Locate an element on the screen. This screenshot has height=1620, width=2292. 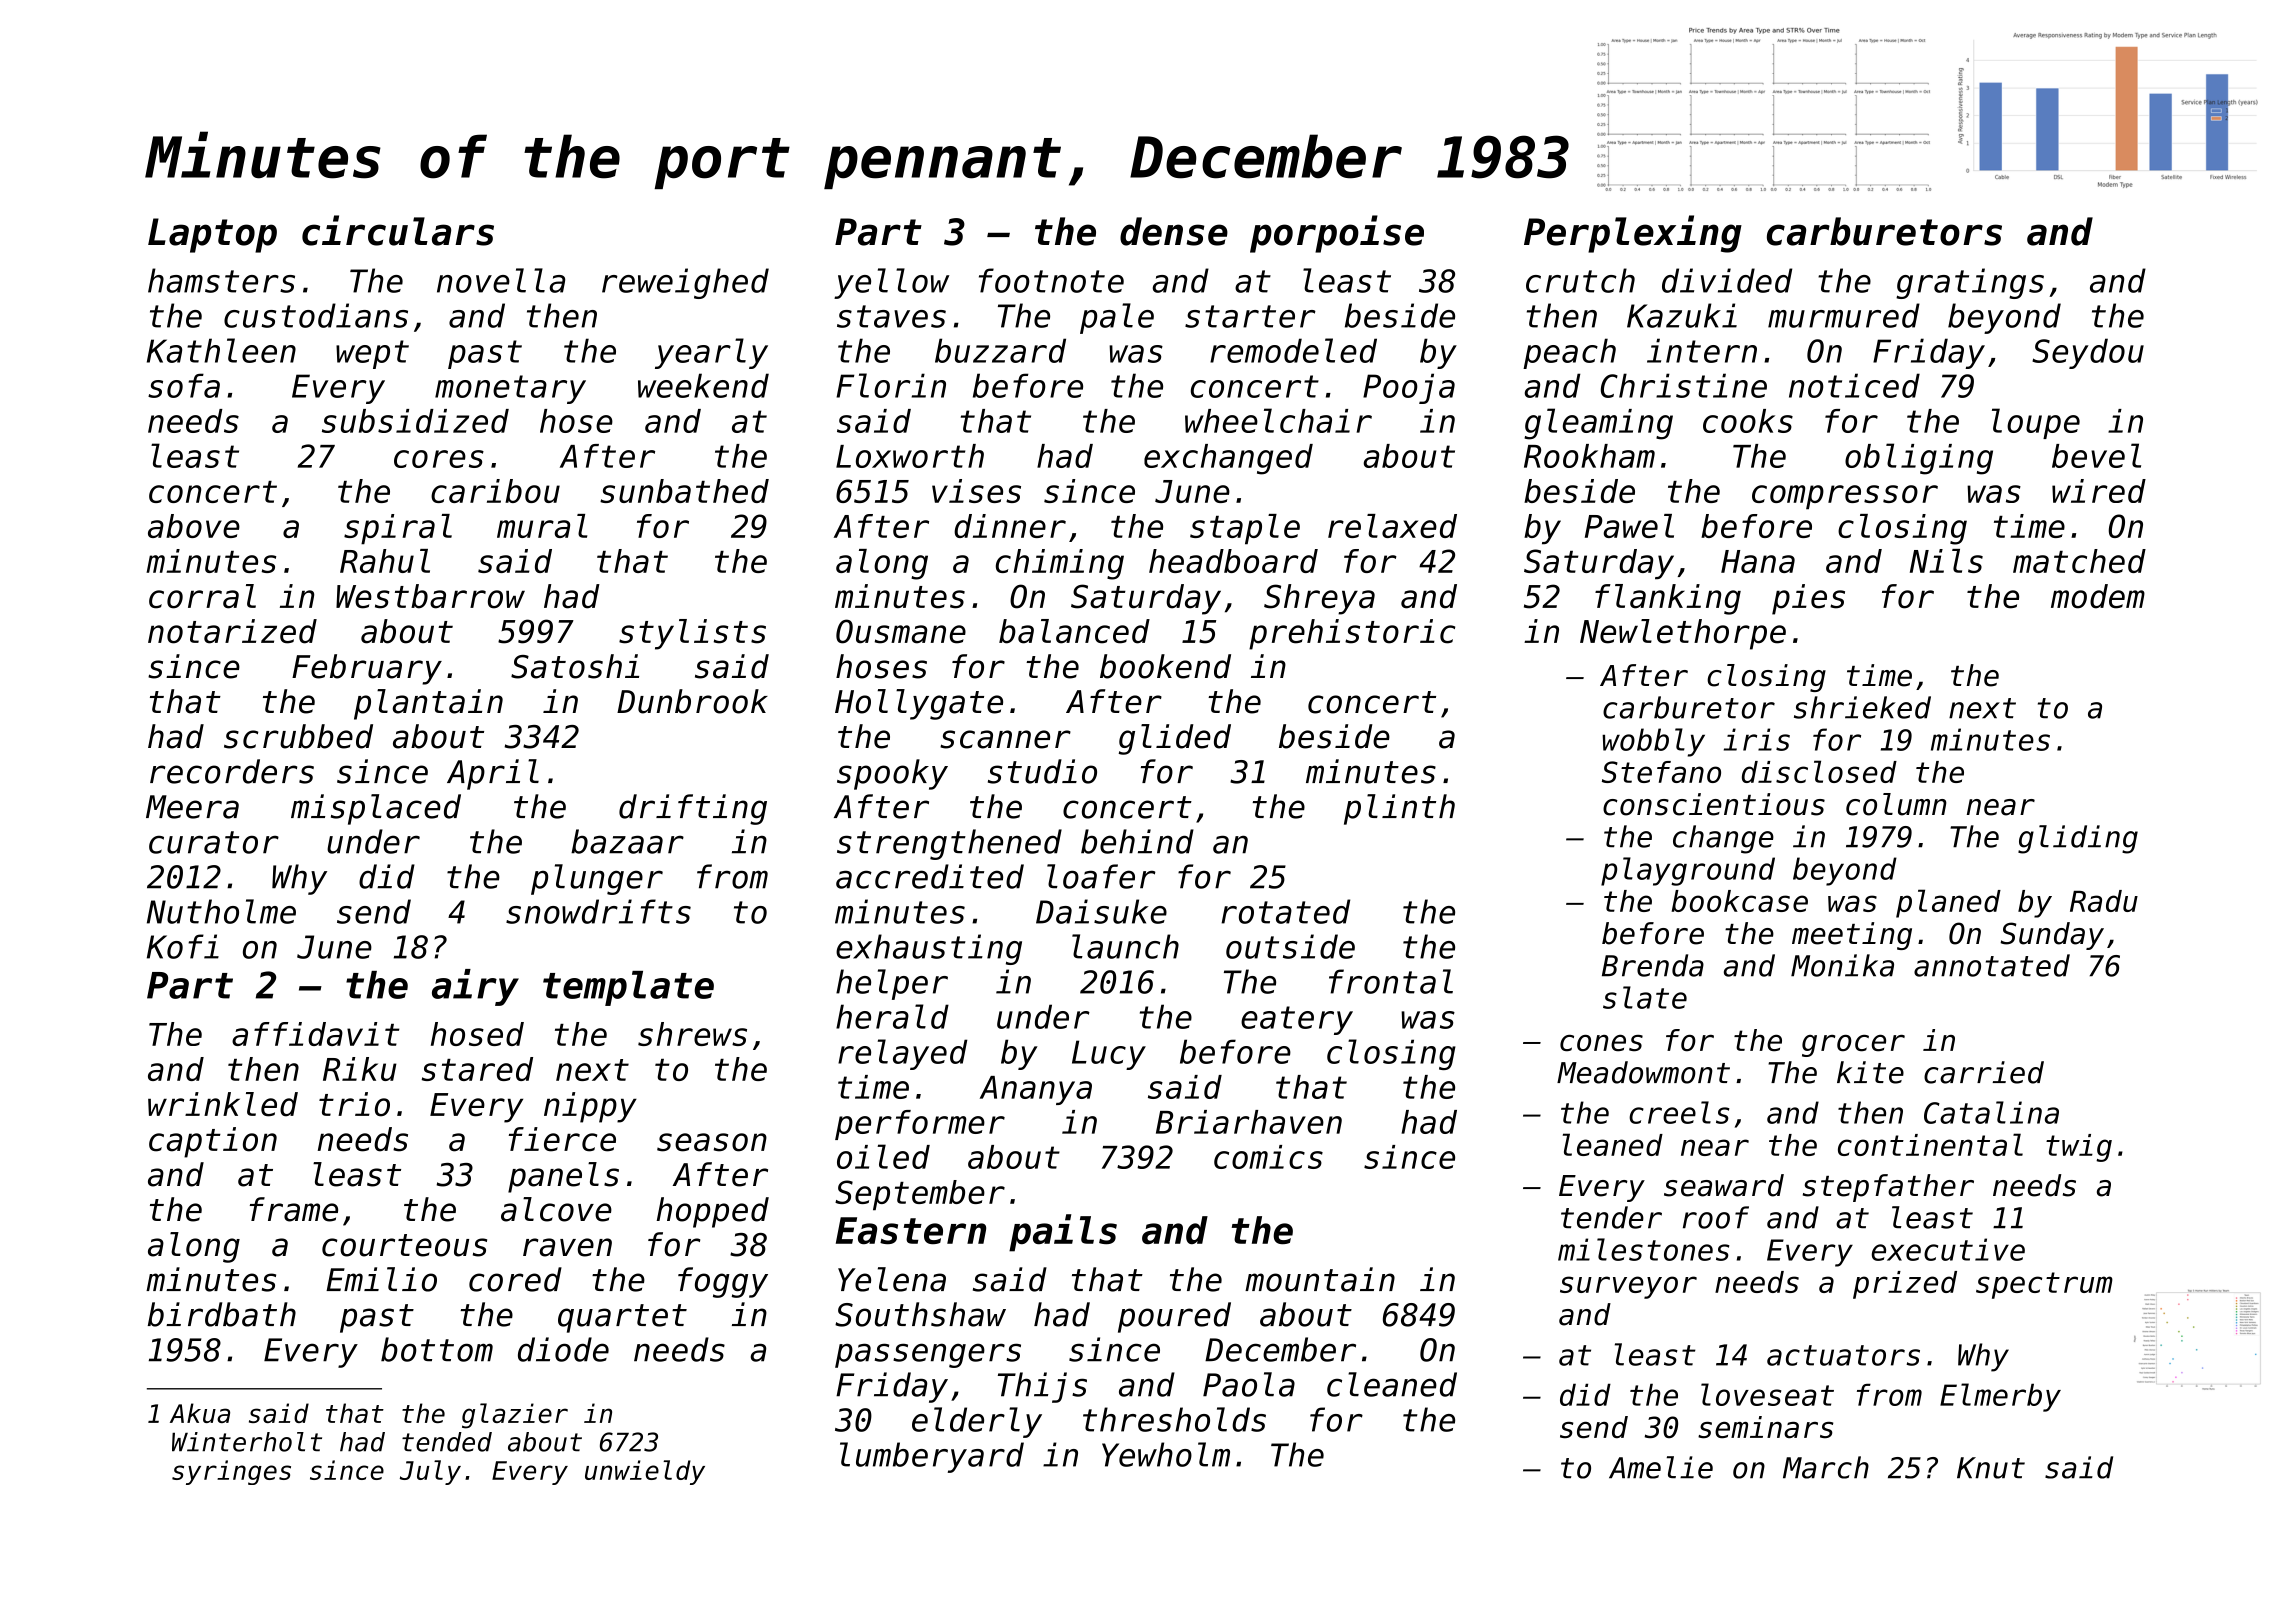
Rookham is located at coordinates (1589, 456).
